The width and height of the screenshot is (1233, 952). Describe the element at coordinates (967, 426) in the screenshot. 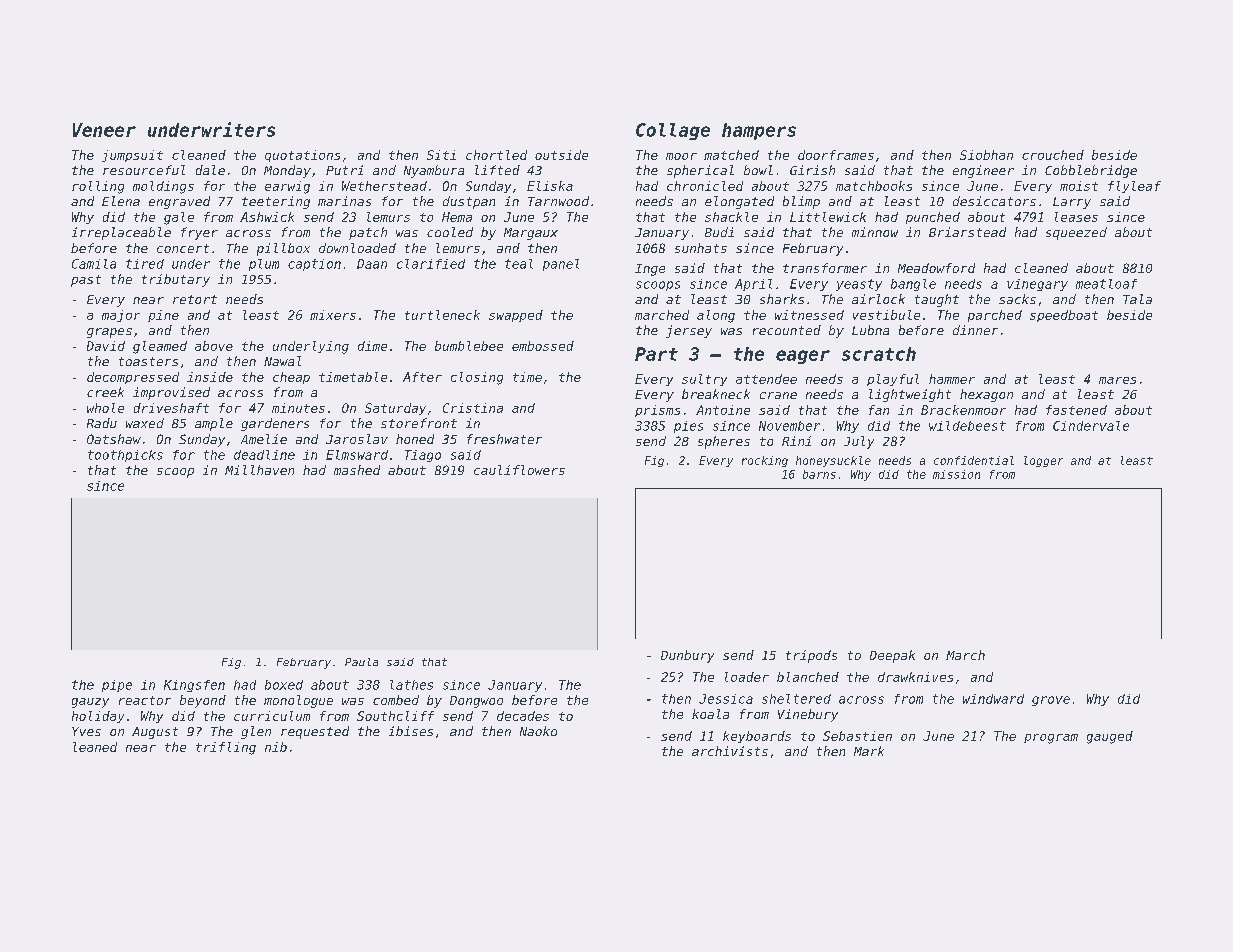

I see `wildebeest` at that location.
